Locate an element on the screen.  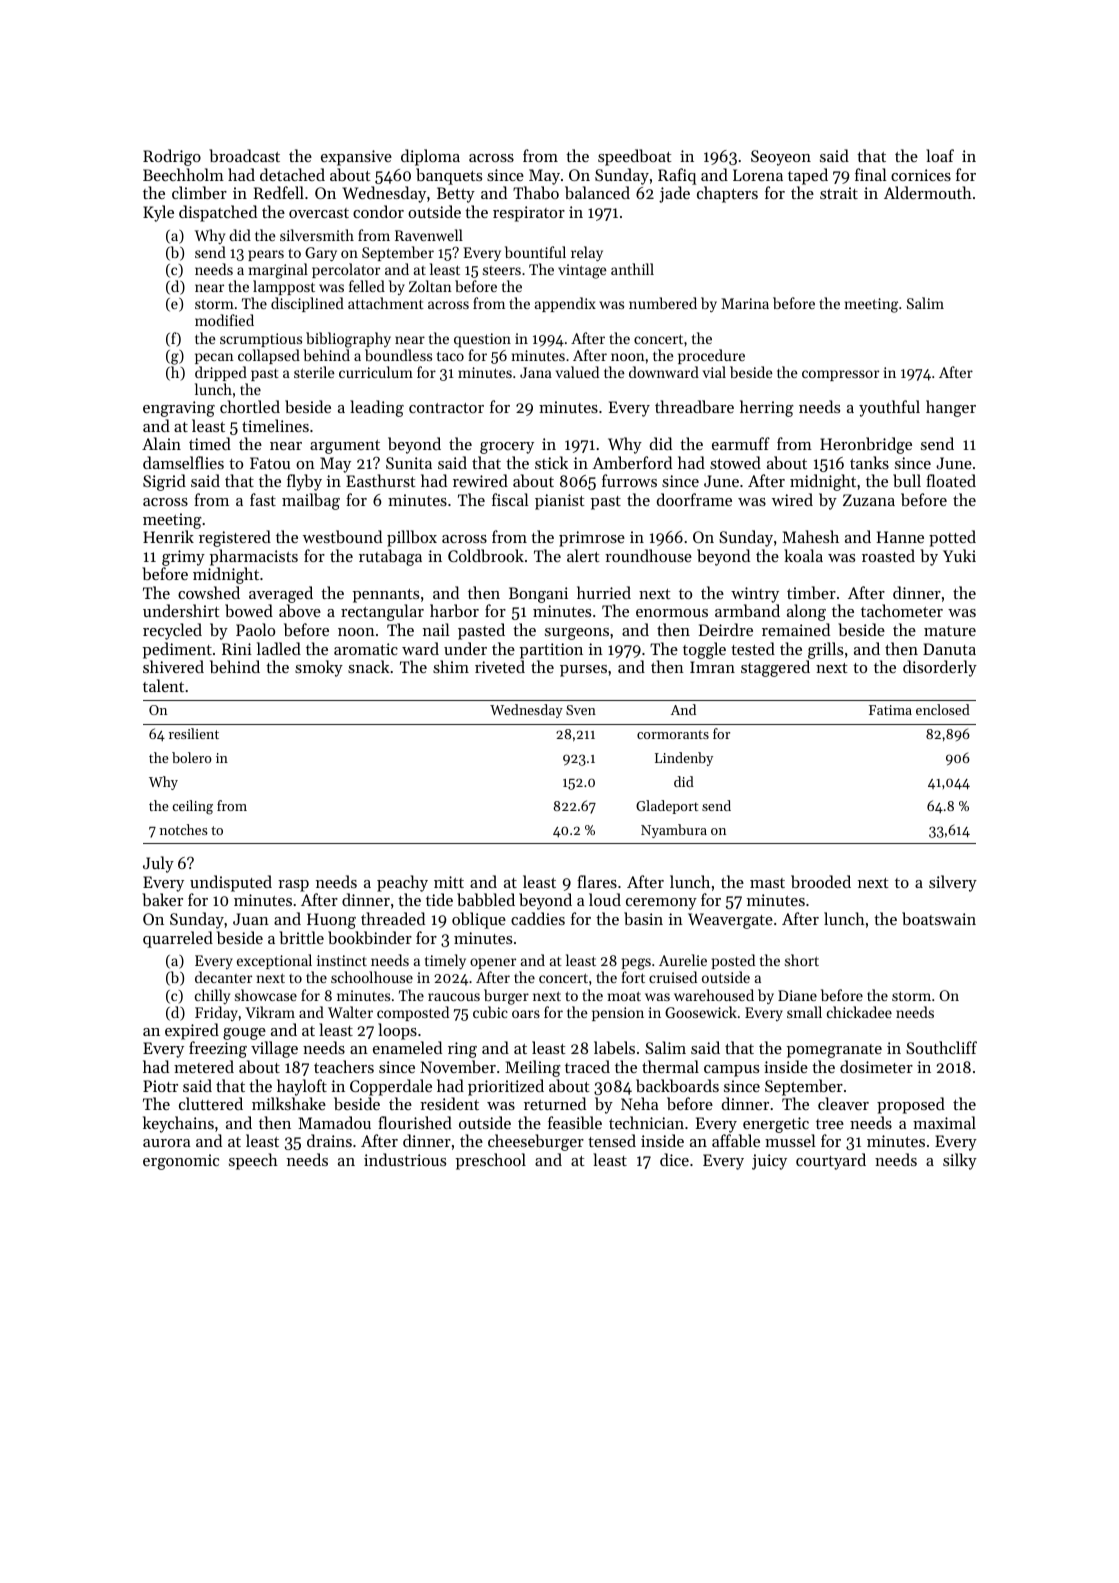
Walter is located at coordinates (350, 1012).
